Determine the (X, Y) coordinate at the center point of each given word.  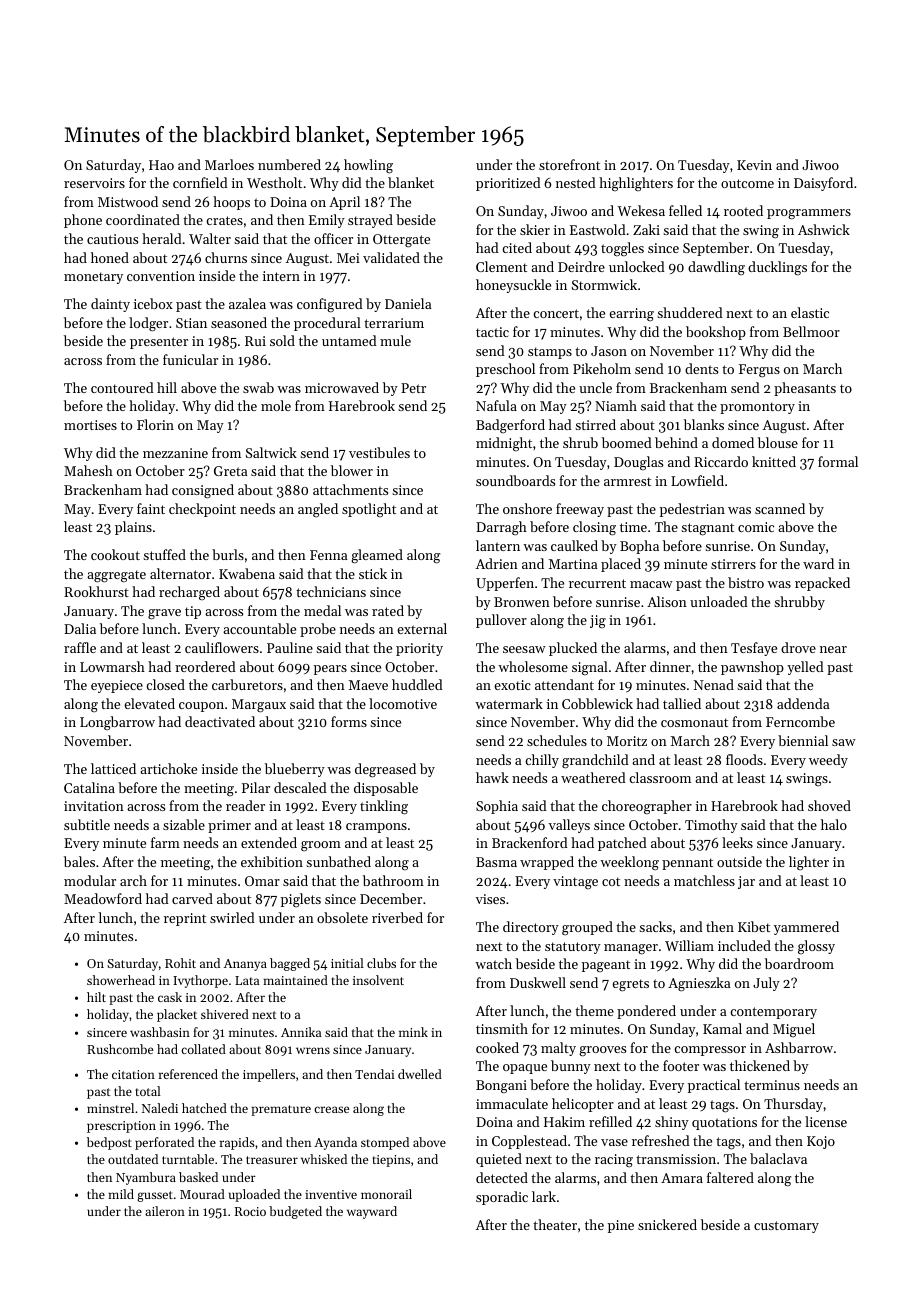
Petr (413, 388)
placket (177, 1015)
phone (83, 221)
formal (838, 461)
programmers (809, 214)
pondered (646, 1012)
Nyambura (146, 1178)
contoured (122, 387)
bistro (746, 582)
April (344, 203)
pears (330, 670)
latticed (113, 768)
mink (413, 1032)
